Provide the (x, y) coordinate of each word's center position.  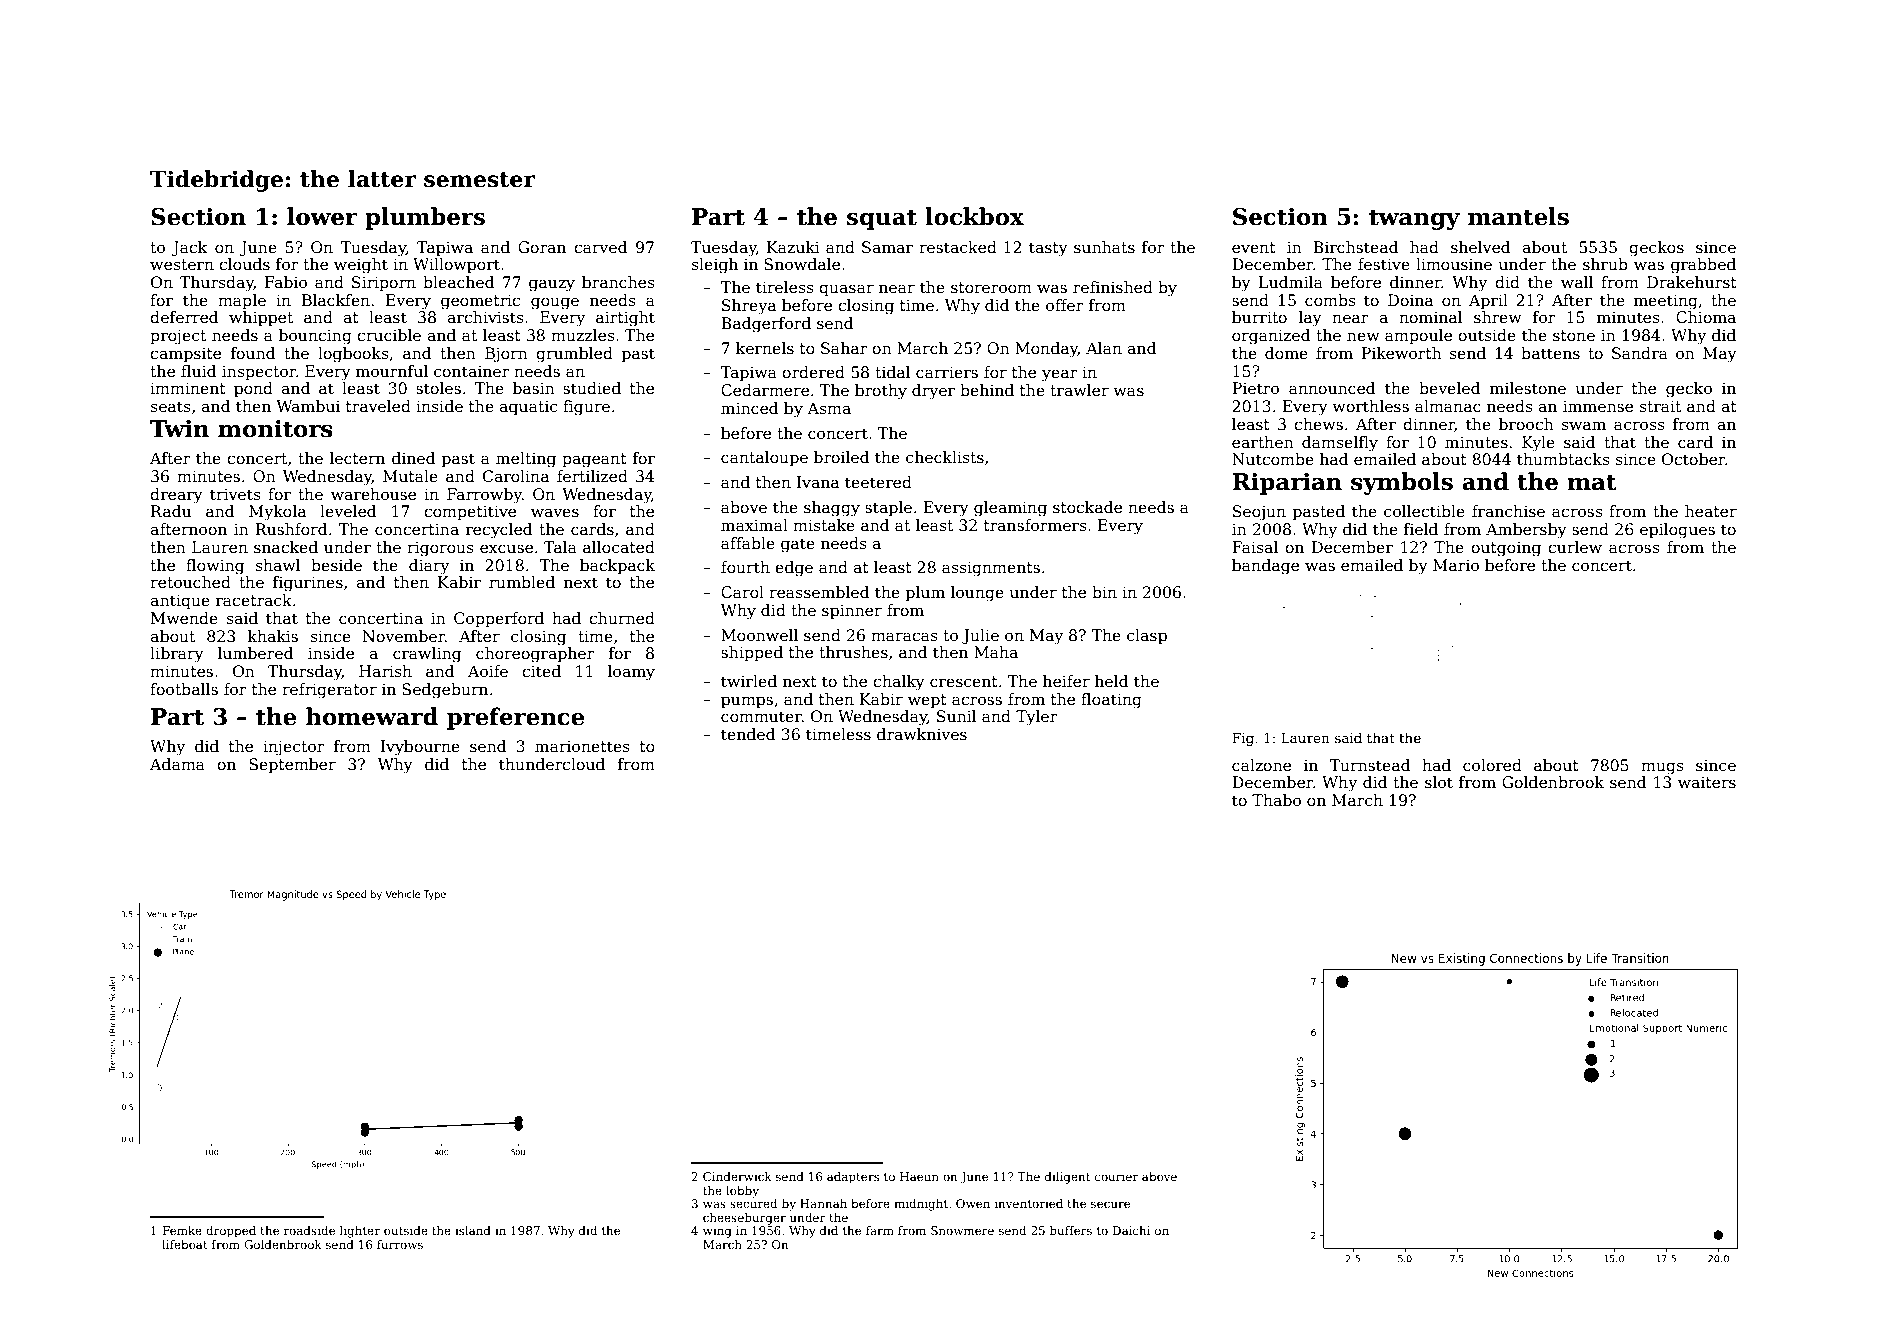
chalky (899, 683)
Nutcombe (1273, 459)
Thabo (1276, 800)
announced (1332, 388)
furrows (400, 1244)
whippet (261, 318)
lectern (357, 458)
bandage (1265, 567)
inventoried (1029, 1203)
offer (1065, 305)
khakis (273, 636)
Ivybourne (420, 748)
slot (1439, 782)
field (1421, 529)
